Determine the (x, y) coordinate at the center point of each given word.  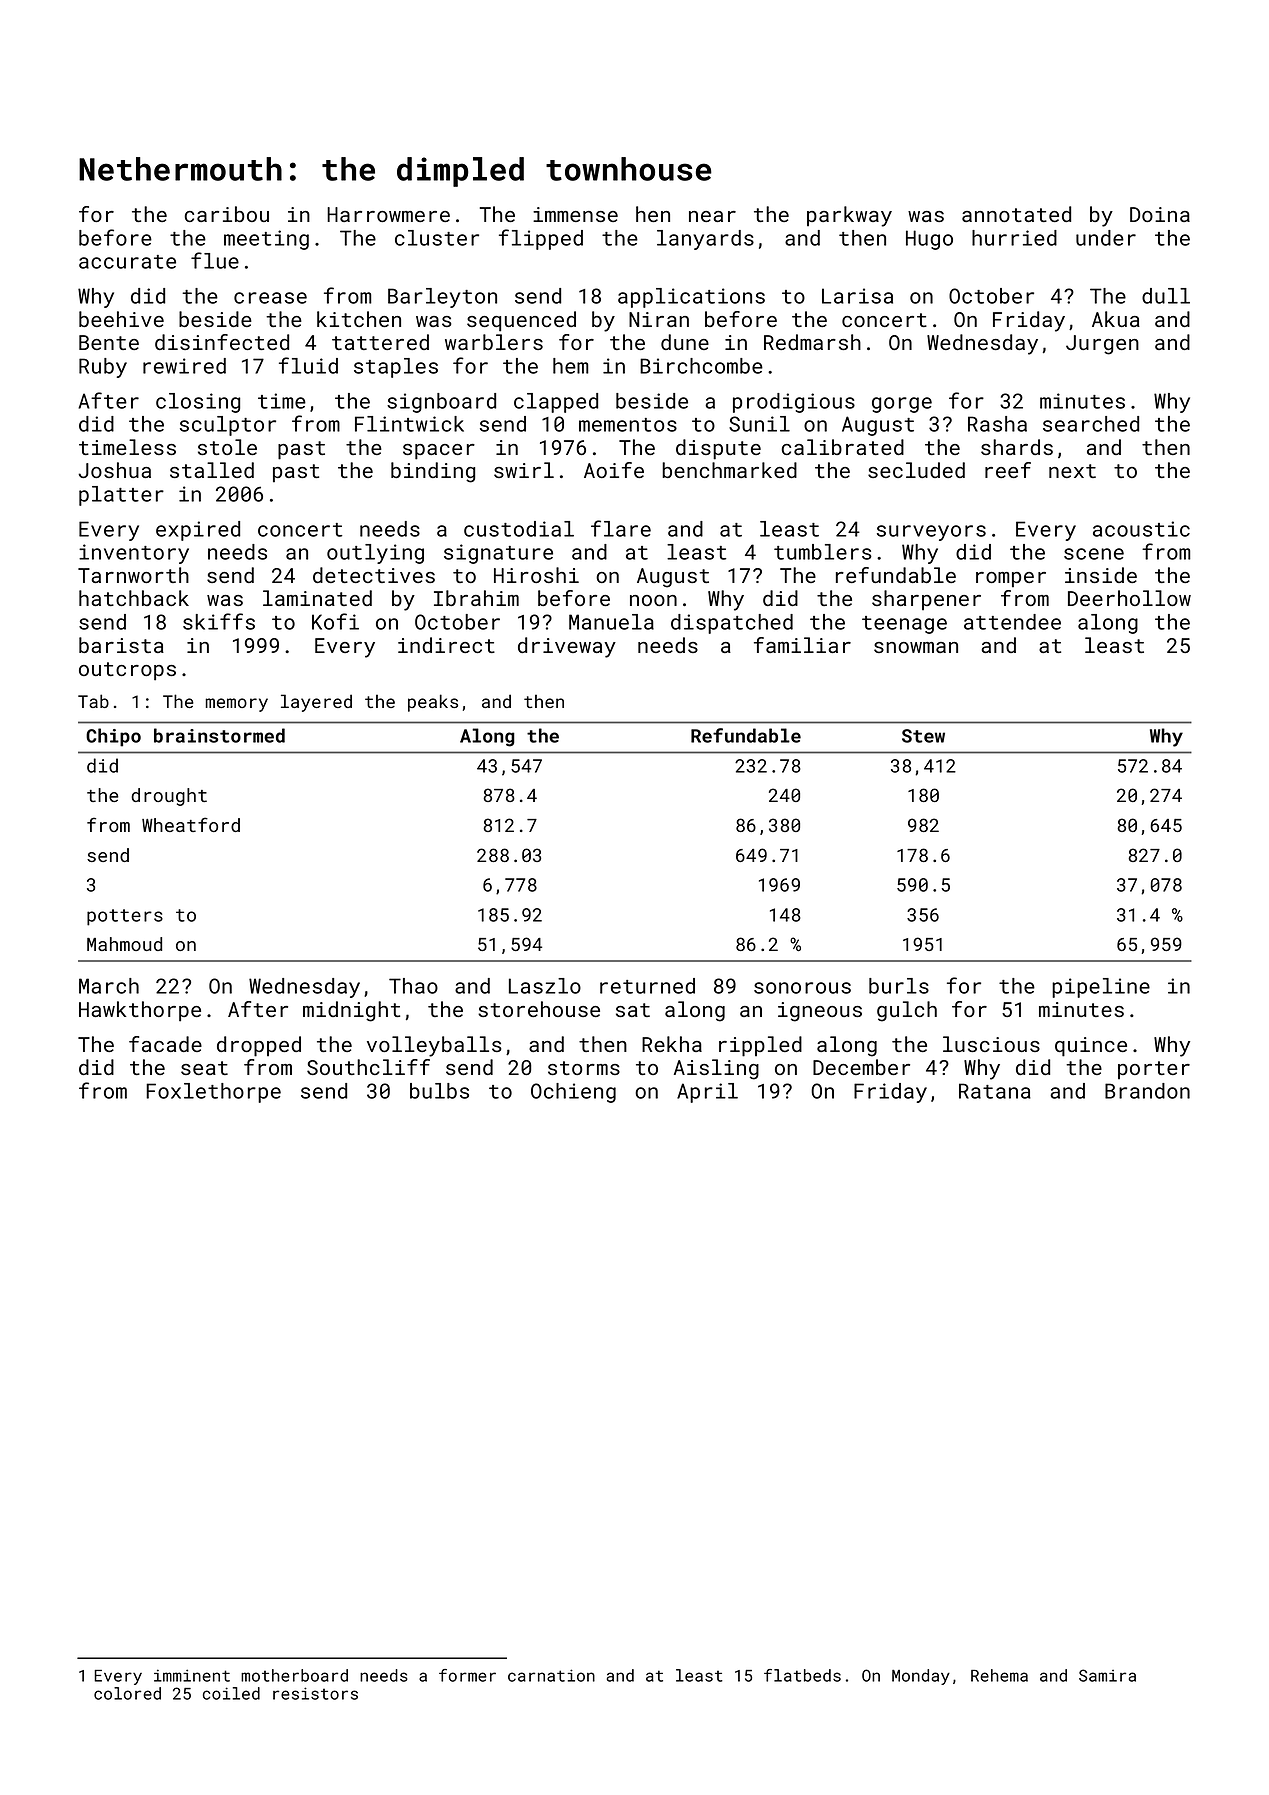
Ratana (995, 1091)
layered (316, 703)
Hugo (929, 240)
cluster (437, 238)
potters (125, 917)
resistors (315, 1693)
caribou (227, 214)
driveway (567, 647)
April (707, 1093)
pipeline (1101, 988)
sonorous (802, 988)
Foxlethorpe (213, 1093)
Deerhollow (1129, 598)
